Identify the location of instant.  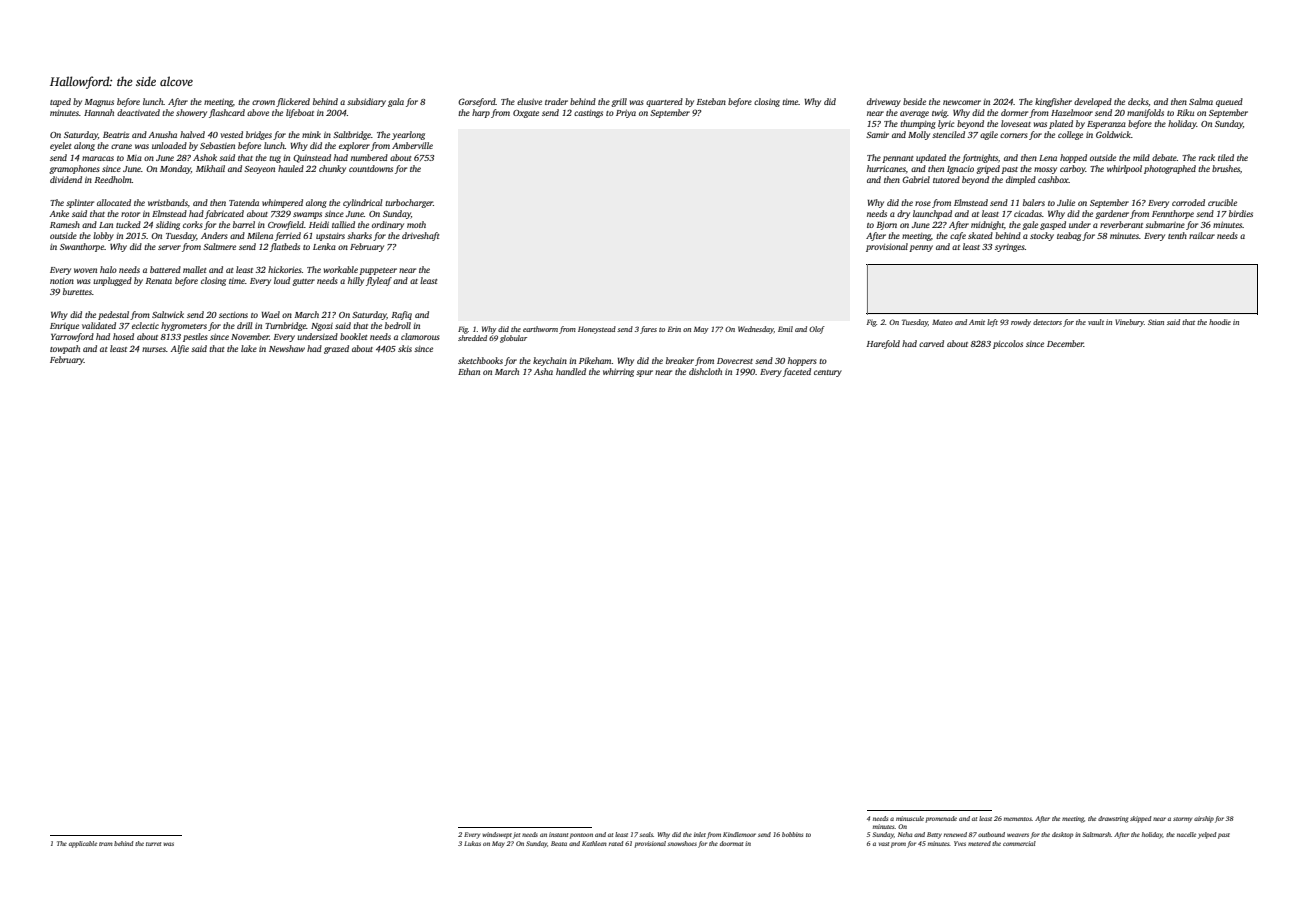
(558, 834).
